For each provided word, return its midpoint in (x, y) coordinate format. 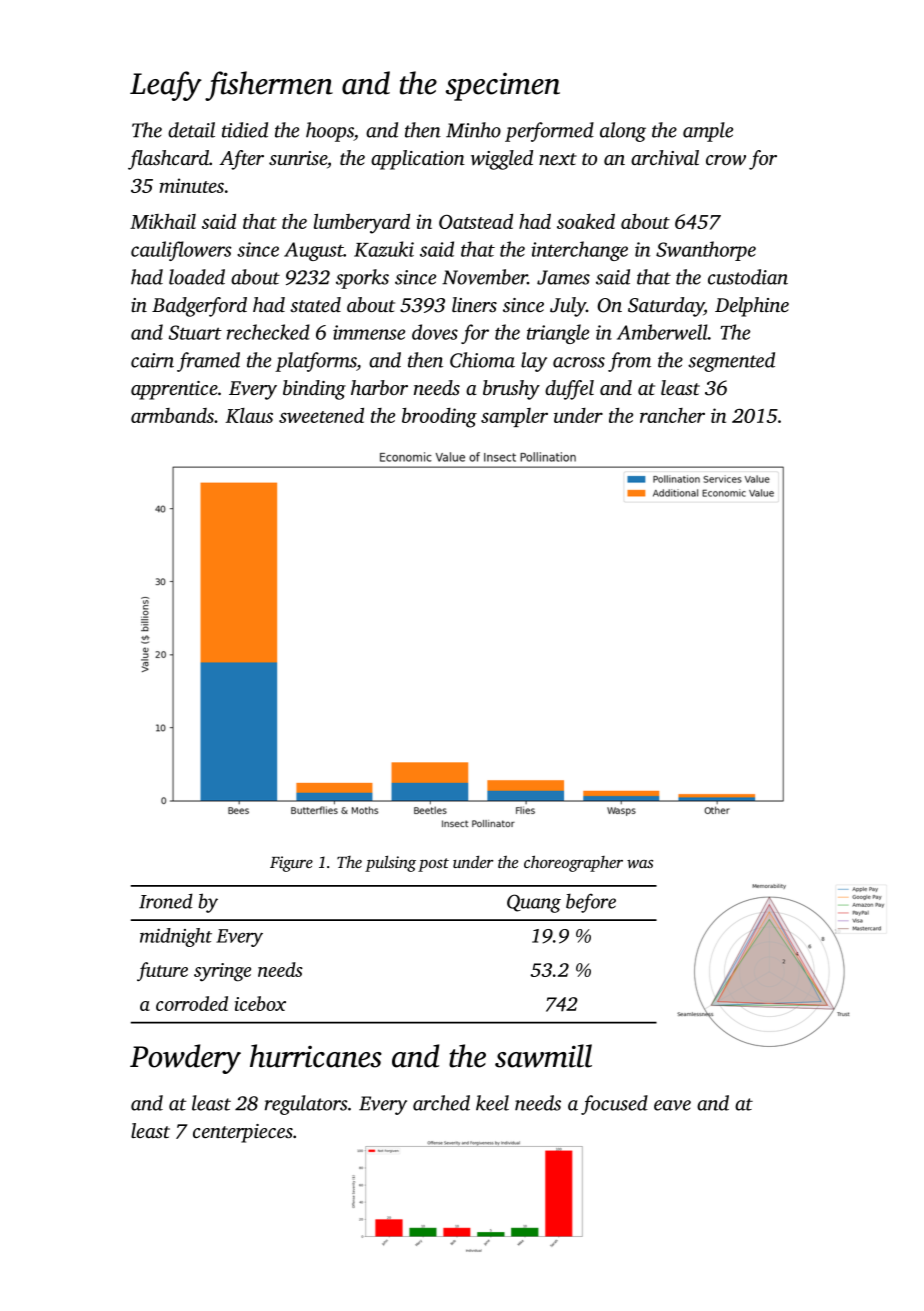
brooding (439, 418)
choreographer (573, 863)
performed (549, 132)
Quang (534, 903)
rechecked (268, 332)
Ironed (166, 901)
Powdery (185, 1059)
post (433, 865)
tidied (245, 130)
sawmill (543, 1056)
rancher (672, 415)
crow (726, 160)
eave (672, 1105)
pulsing (390, 863)
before (591, 903)
